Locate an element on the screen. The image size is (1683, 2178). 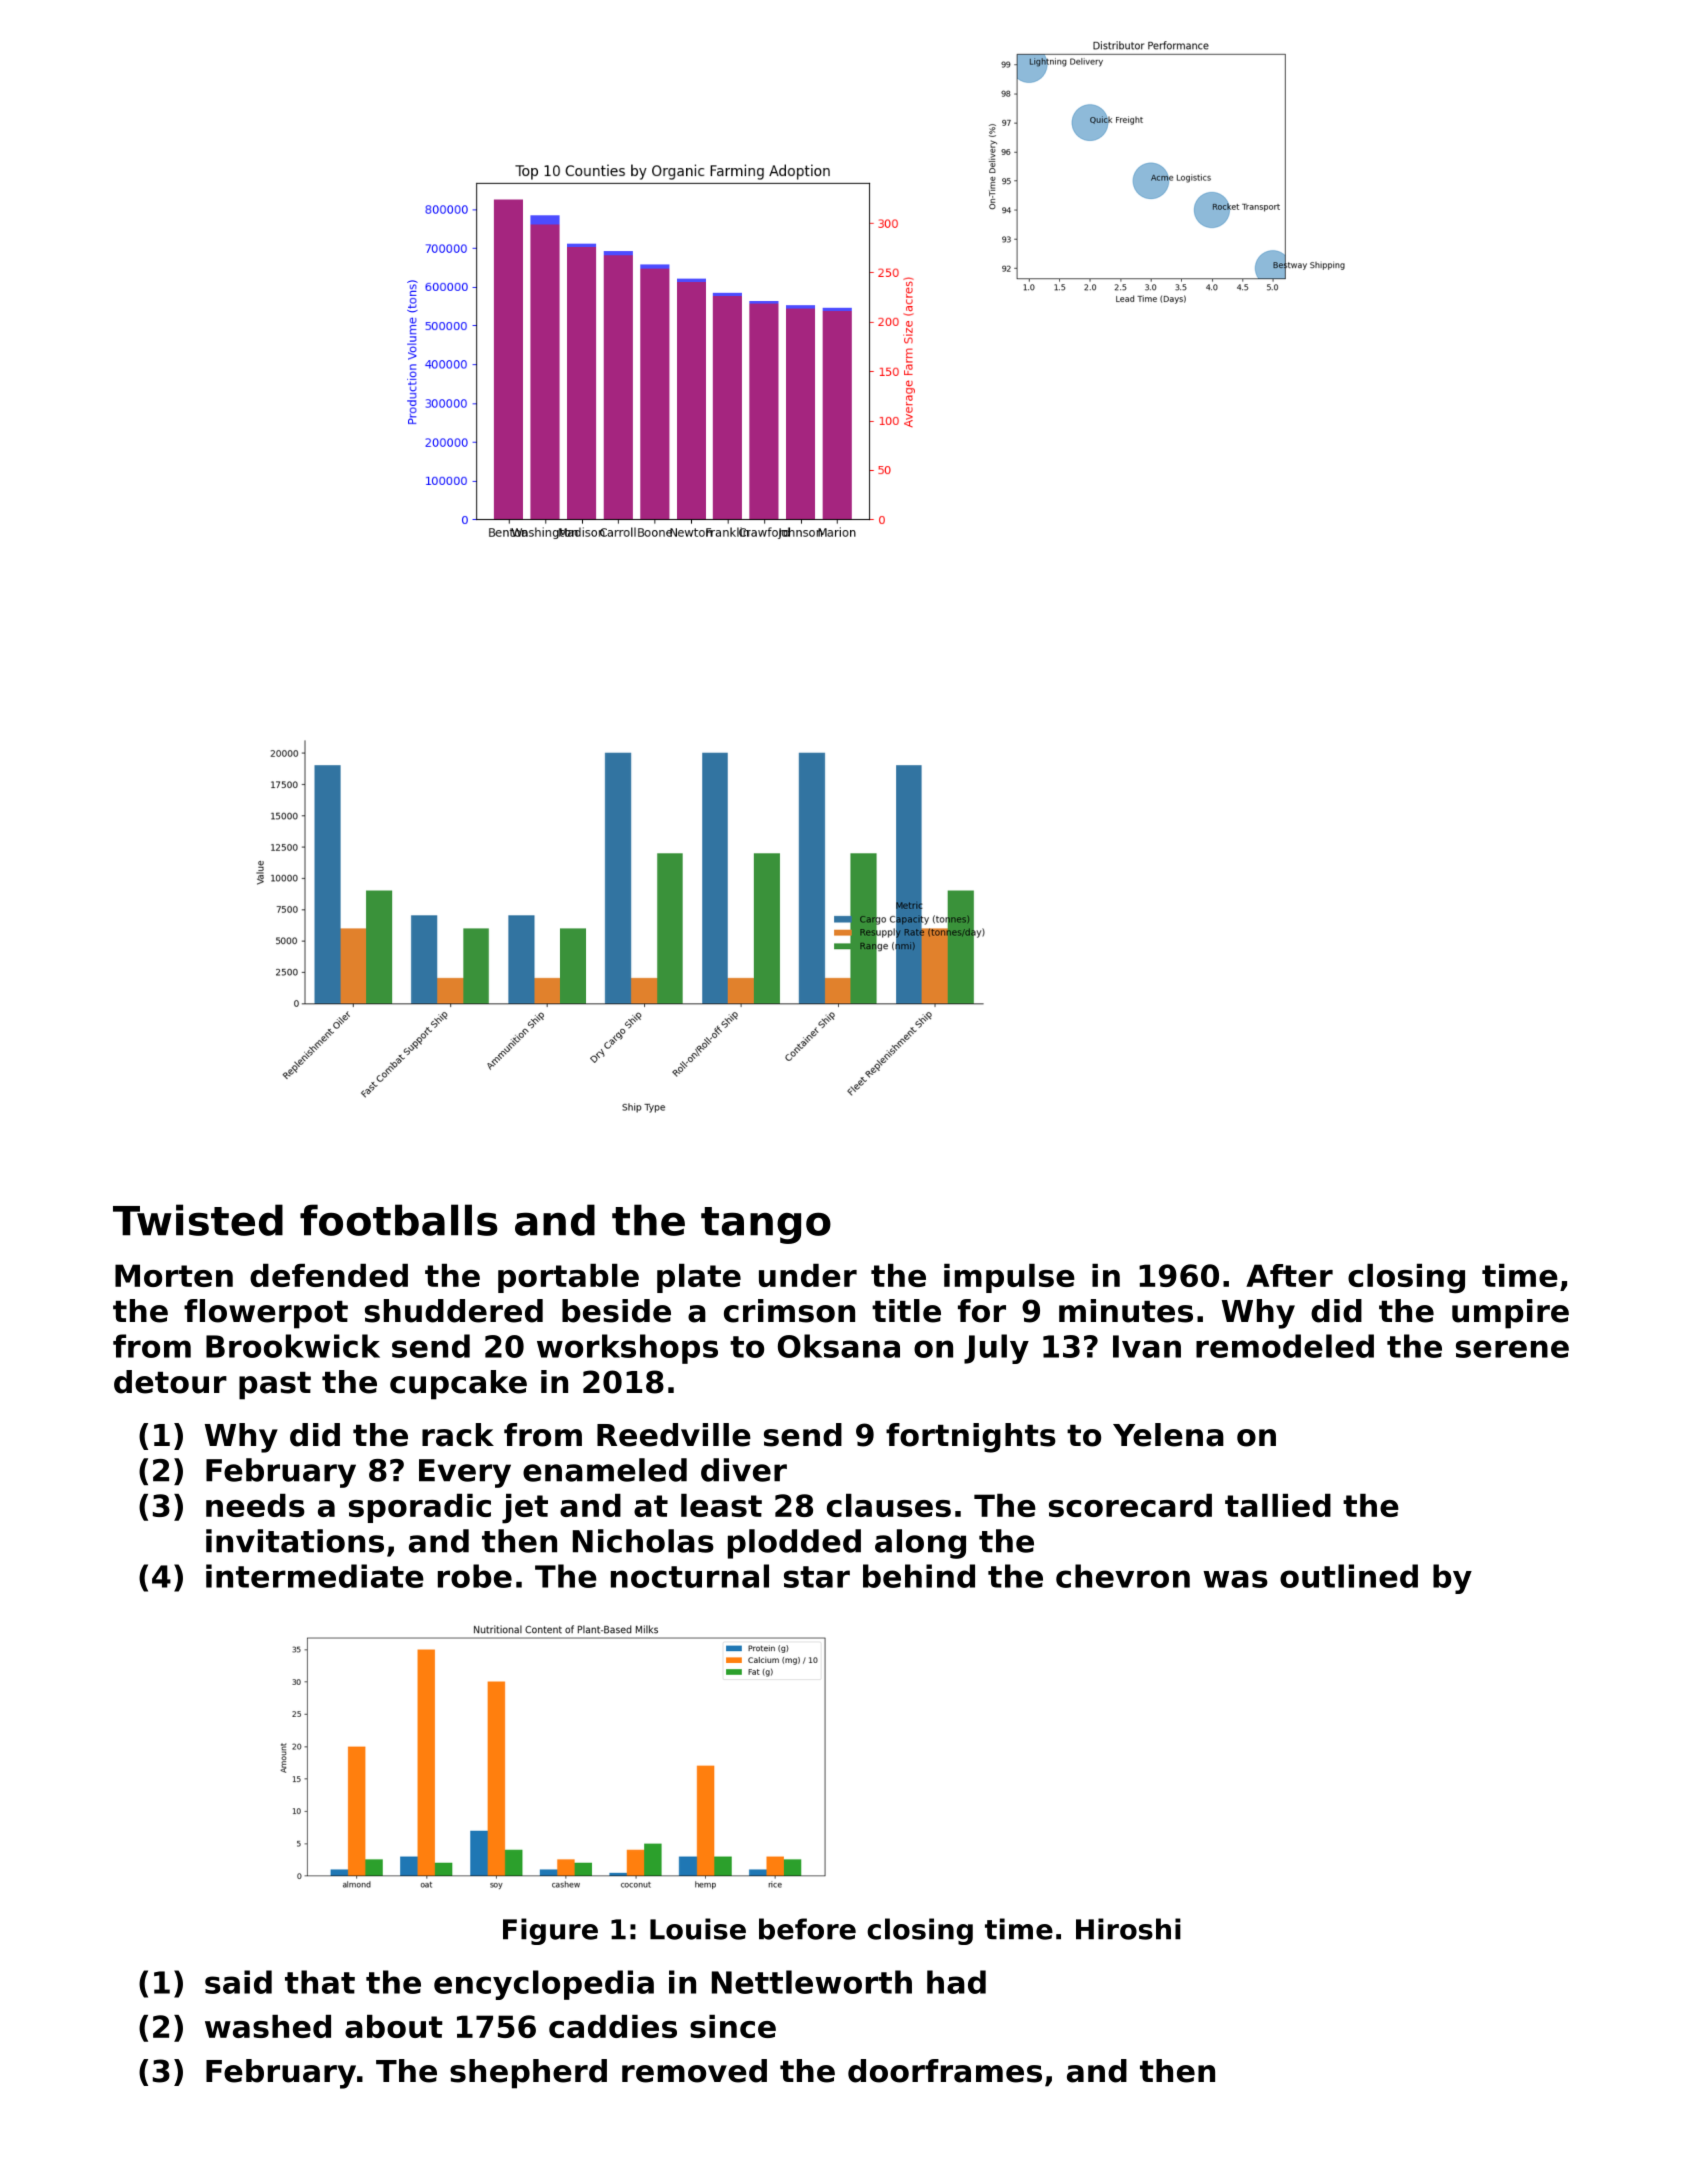
detour is located at coordinates (170, 1382).
